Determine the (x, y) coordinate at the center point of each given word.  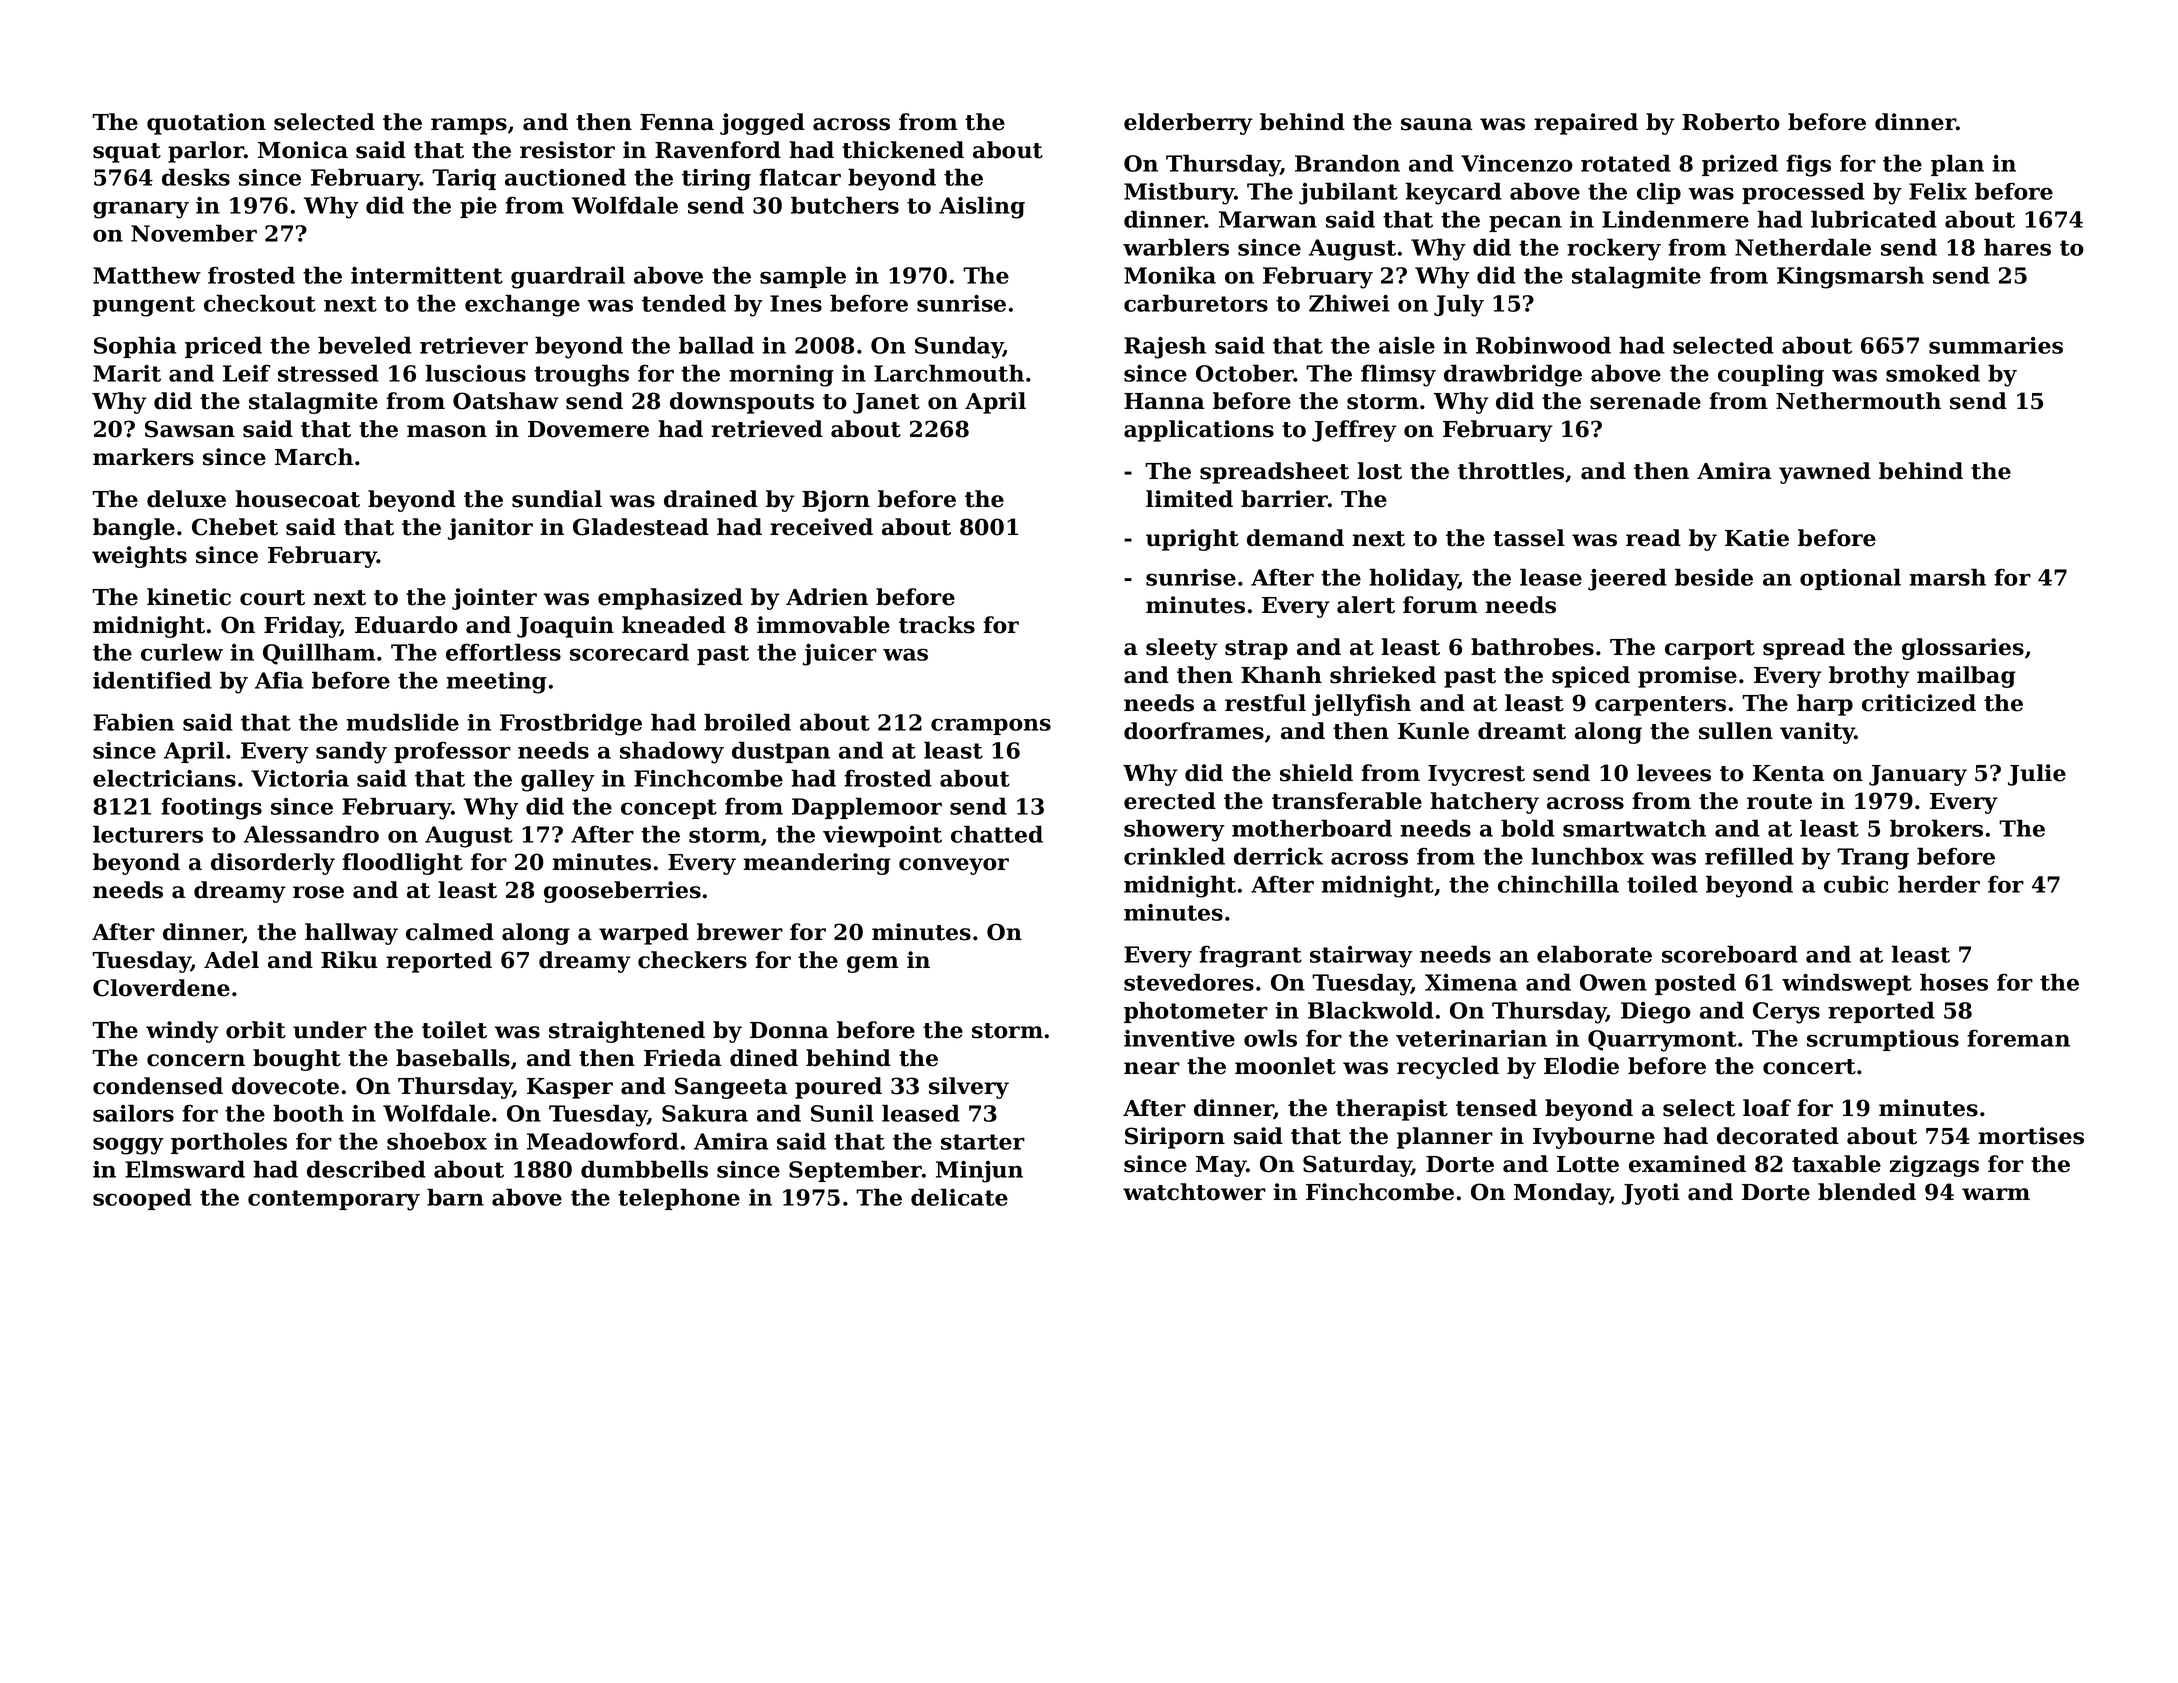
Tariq (464, 179)
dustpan (781, 752)
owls (1270, 1038)
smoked (1933, 373)
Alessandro (311, 834)
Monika (1170, 275)
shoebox (437, 1141)
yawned (1825, 473)
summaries (1996, 345)
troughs (581, 375)
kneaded (674, 625)
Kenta (1789, 773)
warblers (1176, 247)
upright (1192, 540)
